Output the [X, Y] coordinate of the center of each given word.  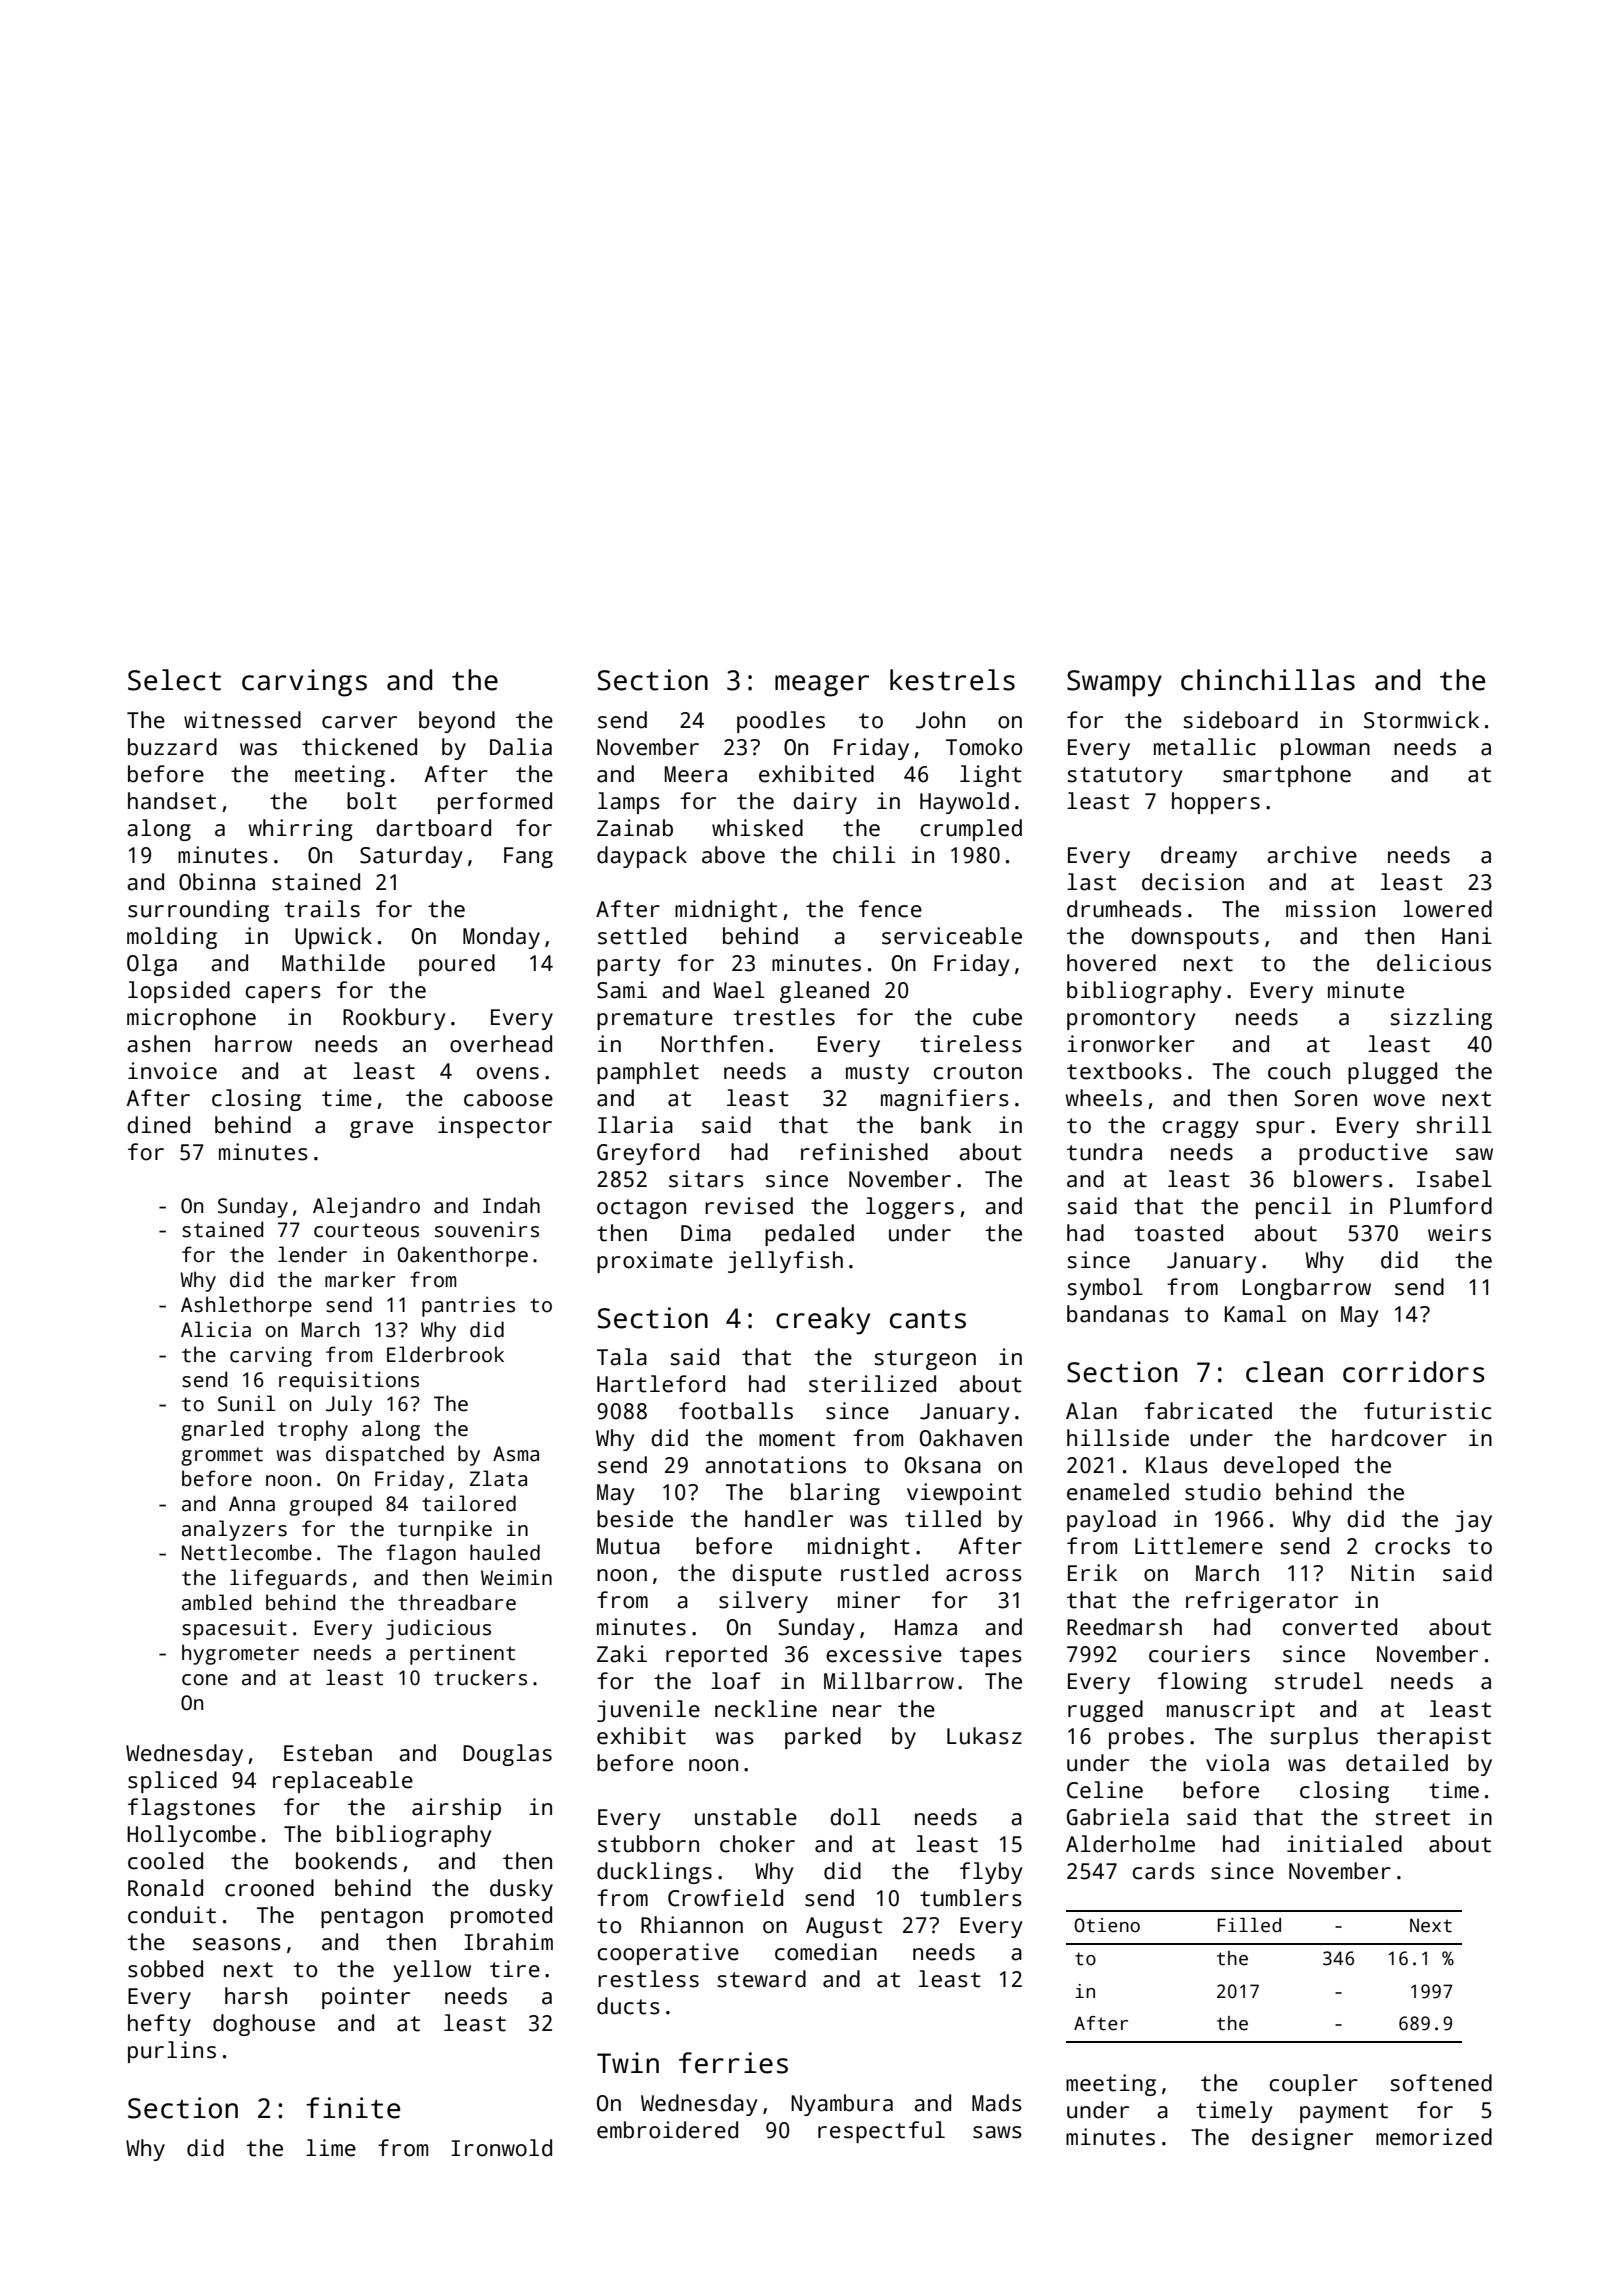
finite [353, 2108]
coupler [1313, 2085]
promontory [1131, 1020]
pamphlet [648, 1073]
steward [761, 1979]
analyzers [234, 1530]
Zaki [622, 1654]
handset [172, 801]
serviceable [952, 936]
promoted [501, 1917]
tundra [1104, 1152]
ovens [508, 1073]
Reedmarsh [1124, 1627]
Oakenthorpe [462, 1256]
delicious [1434, 963]
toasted [1178, 1233]
